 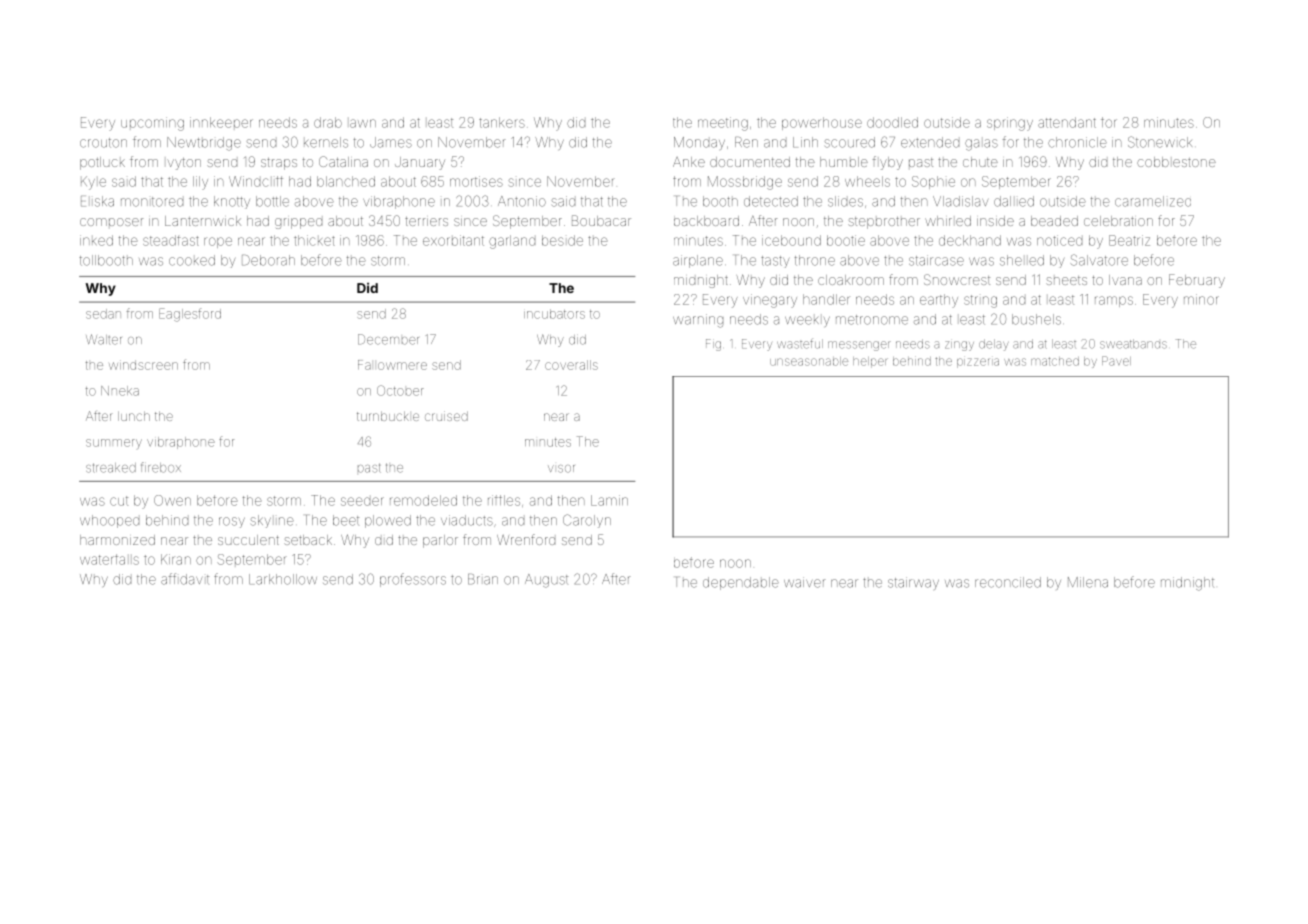 What do you see at coordinates (1088, 582) in the screenshot?
I see `Milena` at bounding box center [1088, 582].
